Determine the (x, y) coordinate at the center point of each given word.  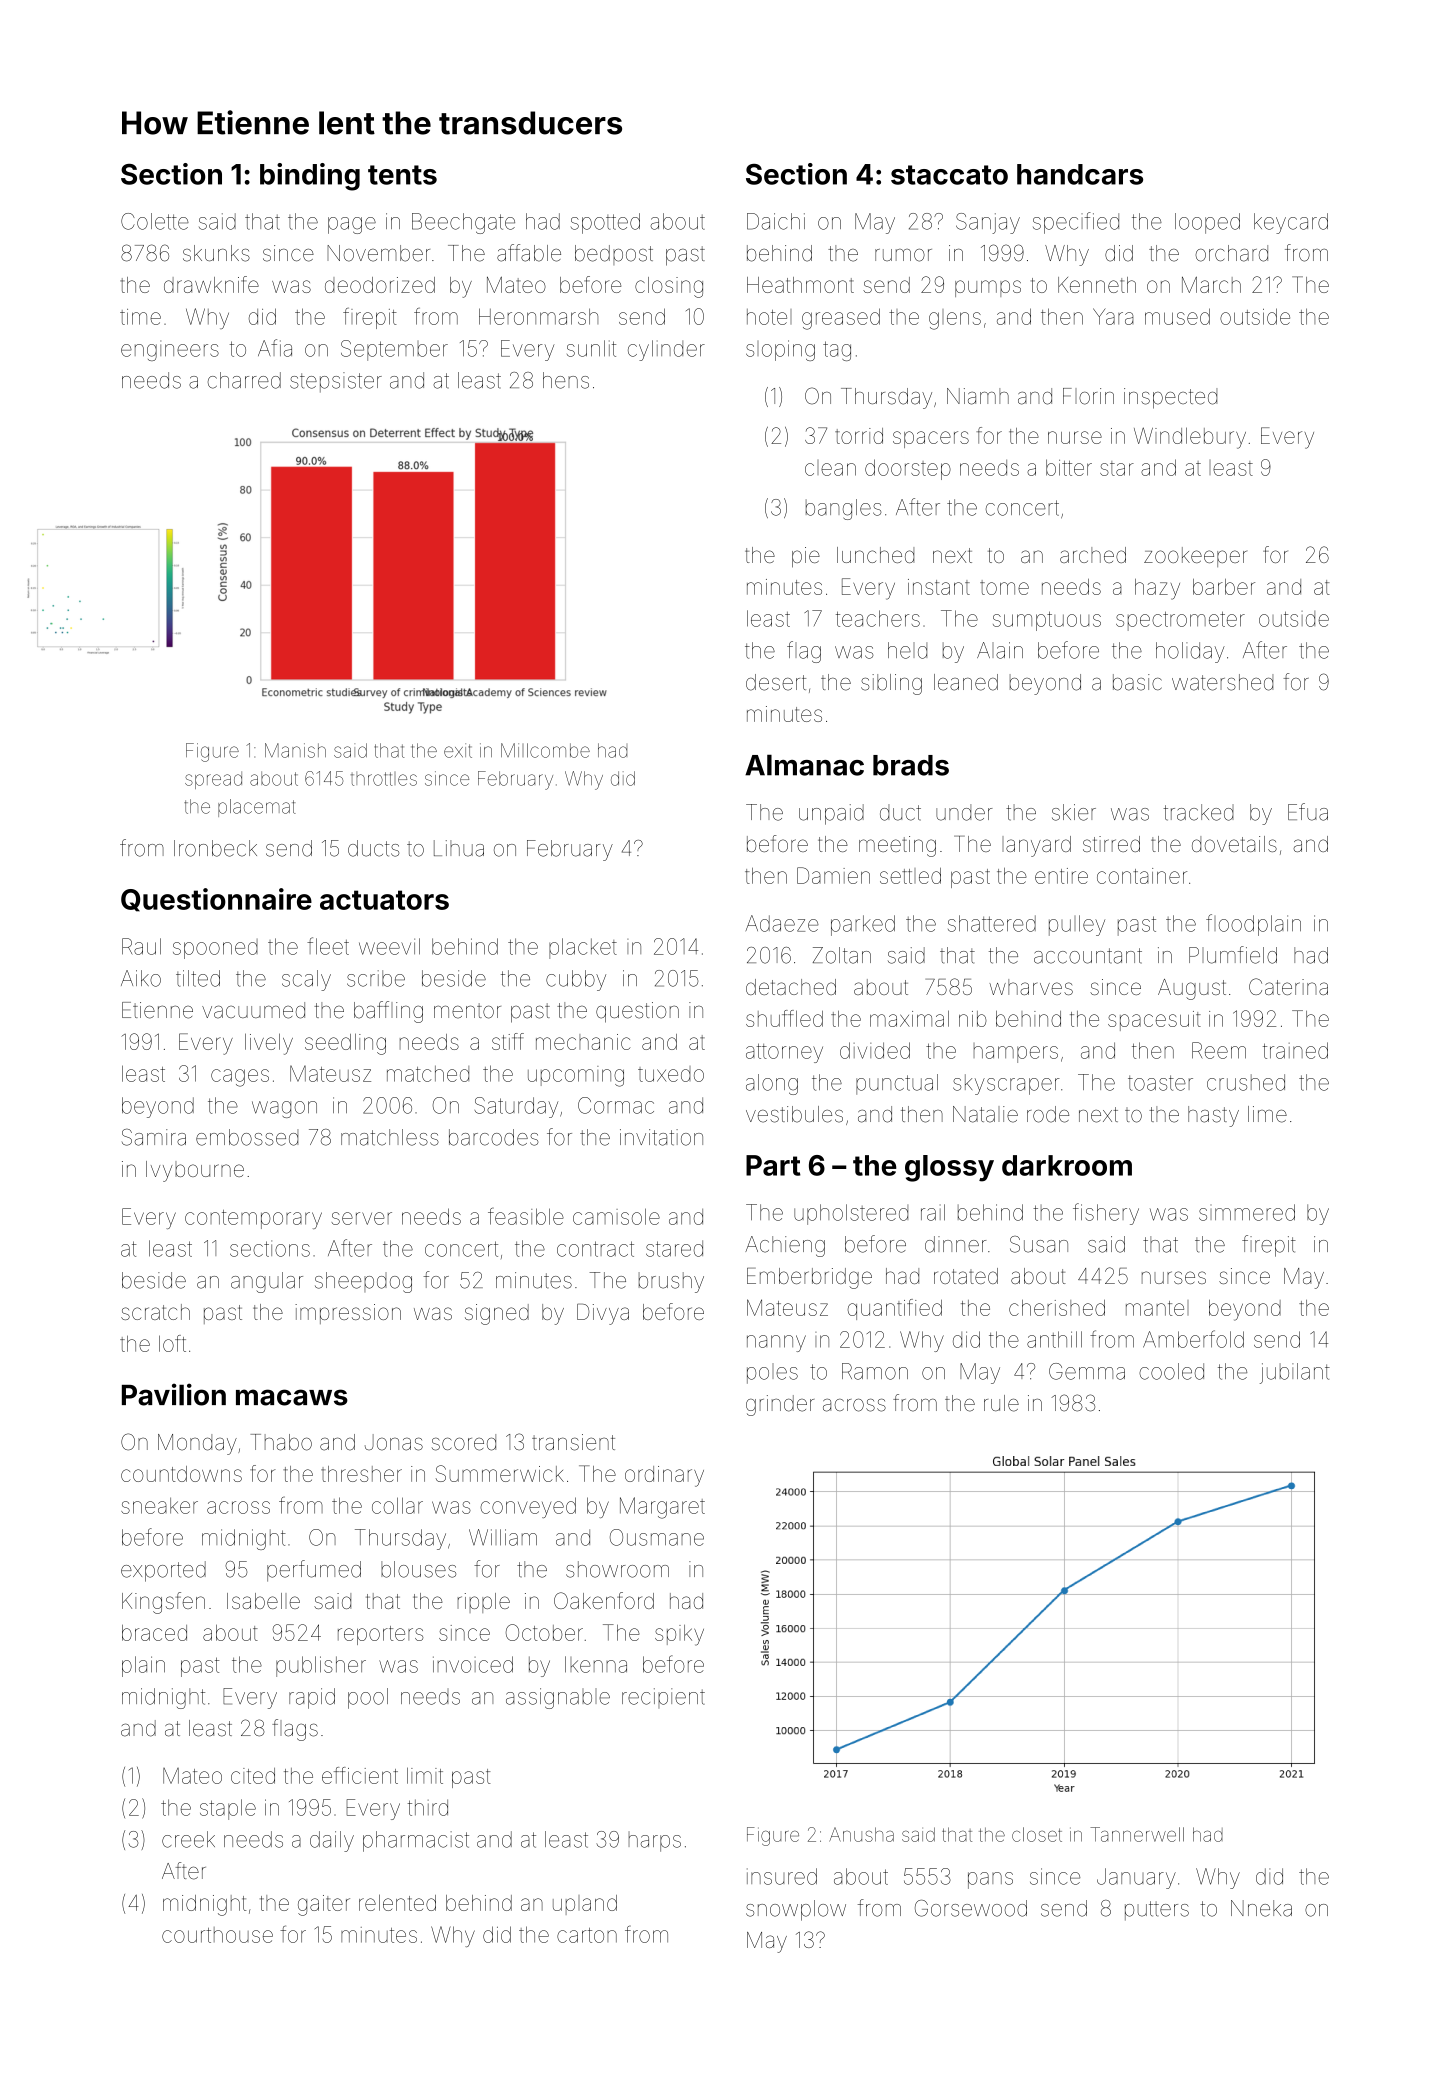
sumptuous (1047, 621)
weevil (389, 946)
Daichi (776, 221)
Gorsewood (971, 1908)
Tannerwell (1137, 1834)
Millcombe (545, 750)
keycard (1291, 223)
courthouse (217, 1935)
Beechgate (463, 223)
